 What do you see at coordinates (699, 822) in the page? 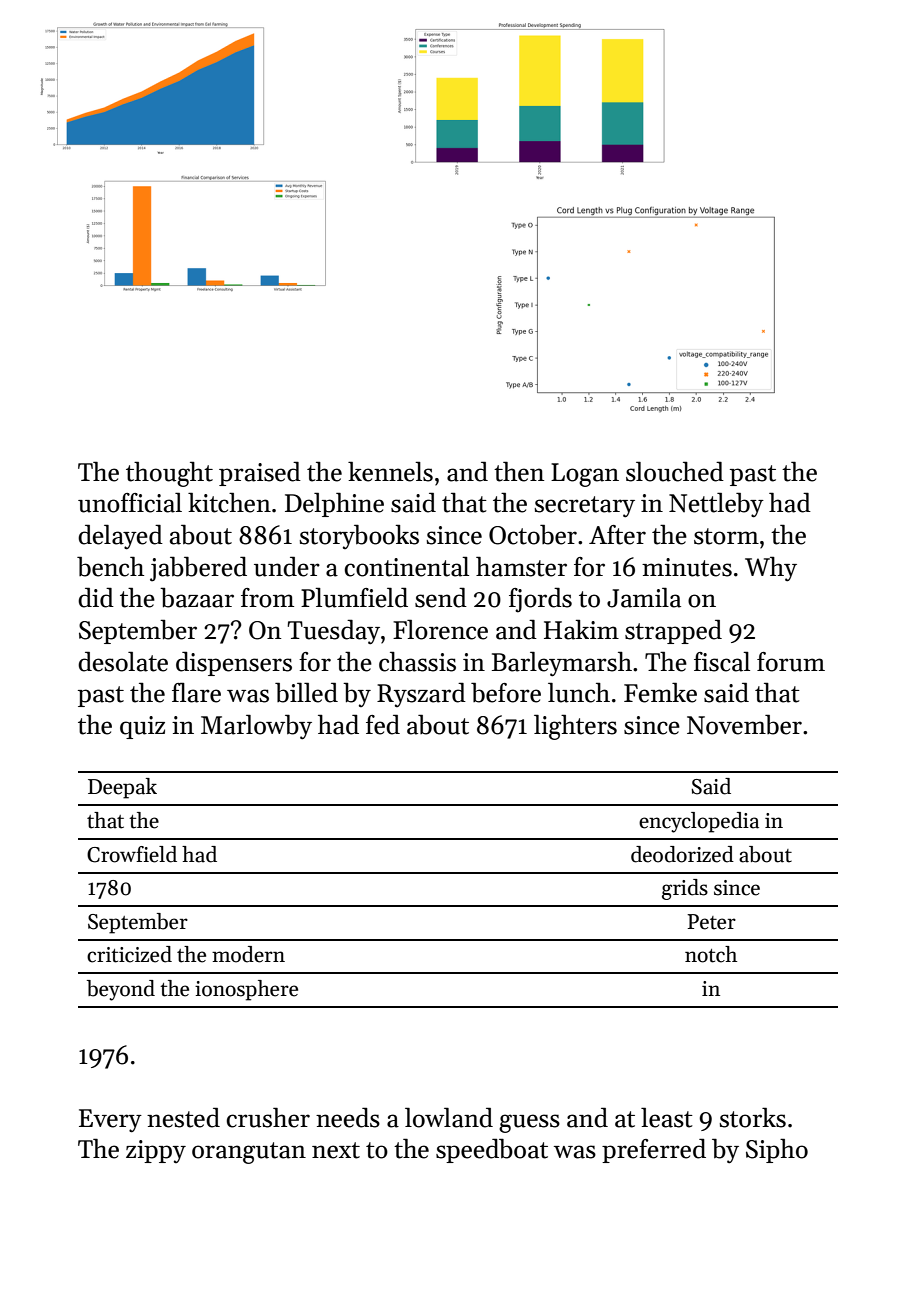
I see `encyclopedia` at bounding box center [699, 822].
